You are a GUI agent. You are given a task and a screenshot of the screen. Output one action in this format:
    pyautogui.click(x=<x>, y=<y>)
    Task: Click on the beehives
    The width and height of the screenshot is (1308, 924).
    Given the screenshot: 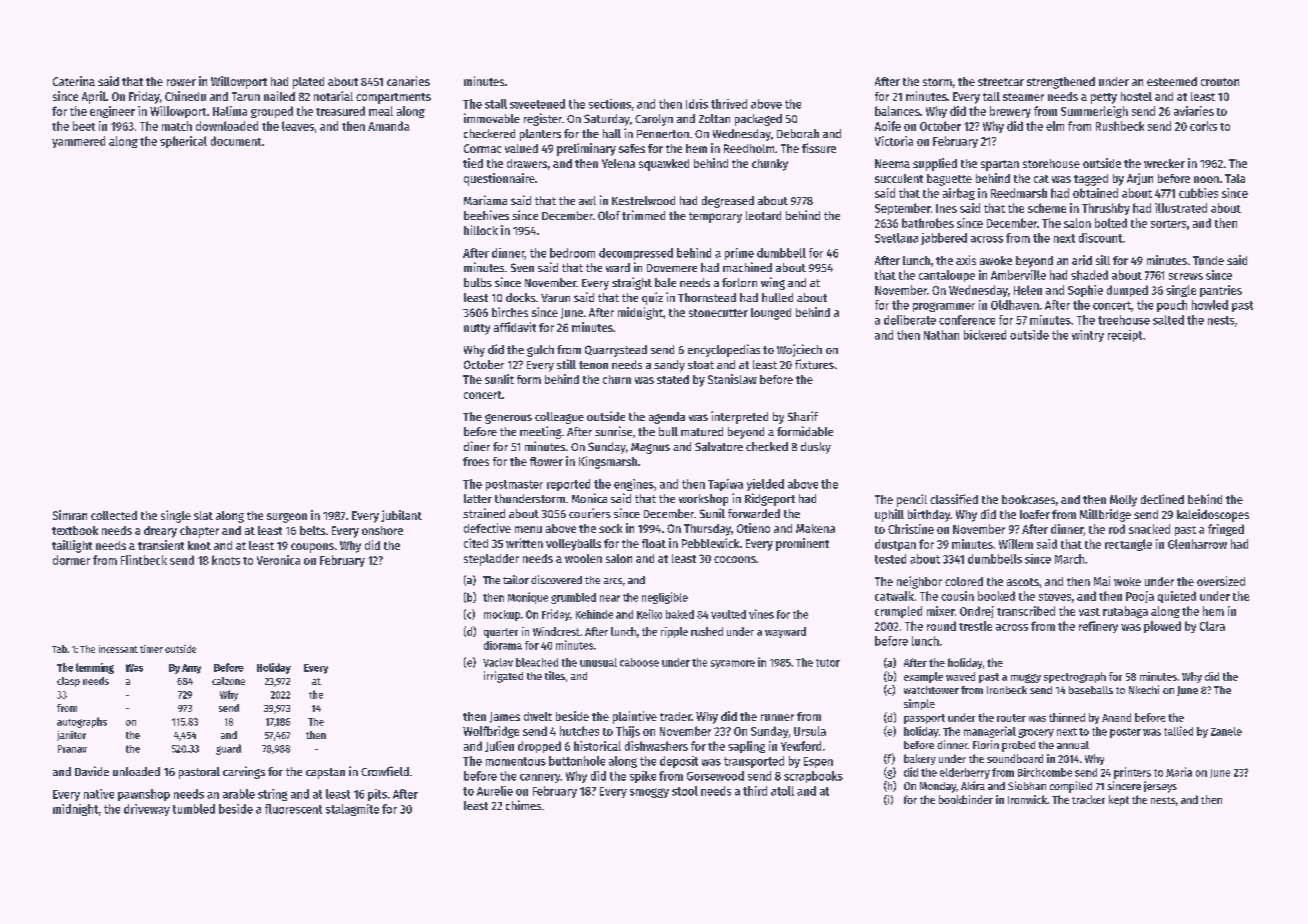 What is the action you would take?
    pyautogui.click(x=486, y=215)
